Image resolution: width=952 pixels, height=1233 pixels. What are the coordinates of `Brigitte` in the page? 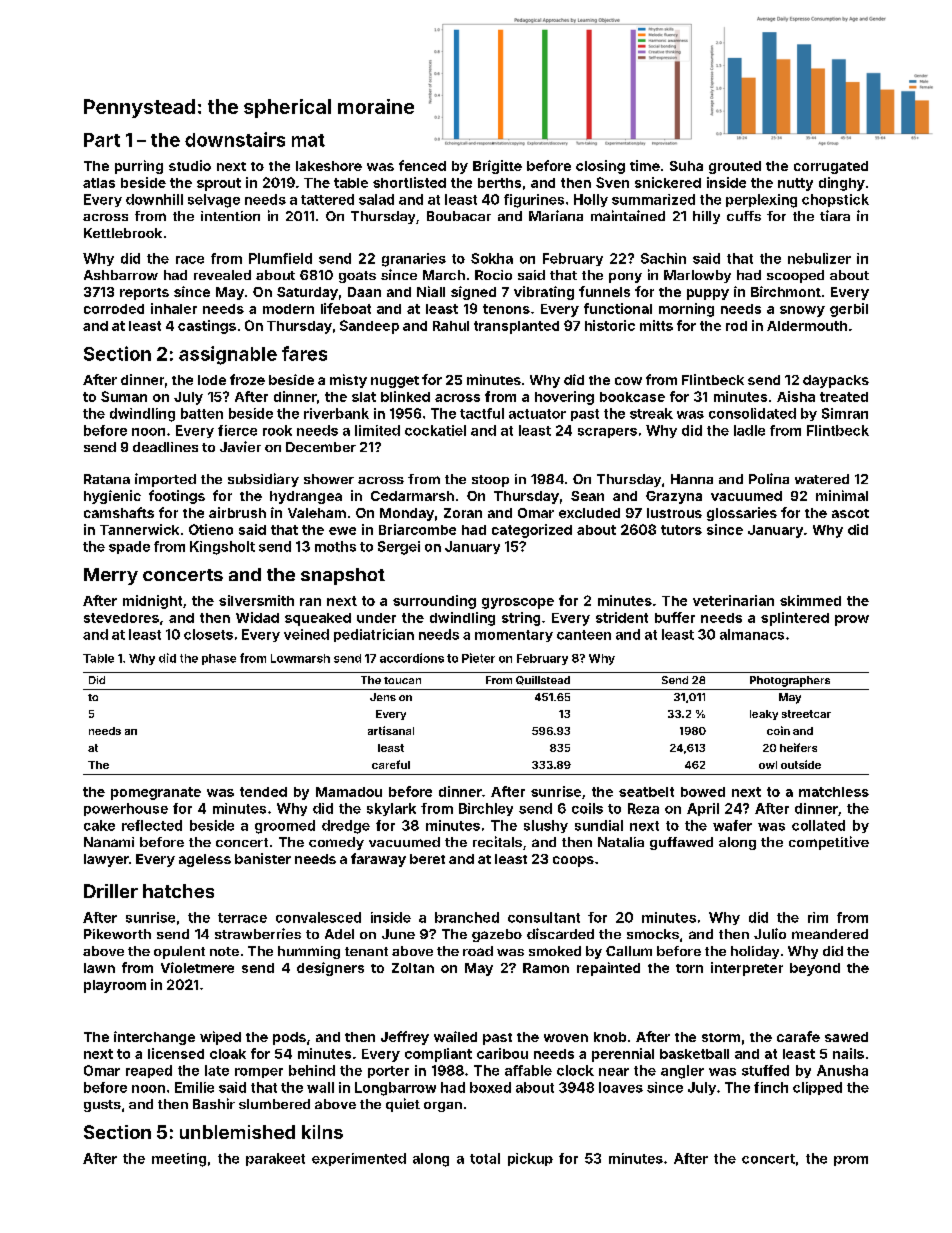 It's located at (497, 167).
